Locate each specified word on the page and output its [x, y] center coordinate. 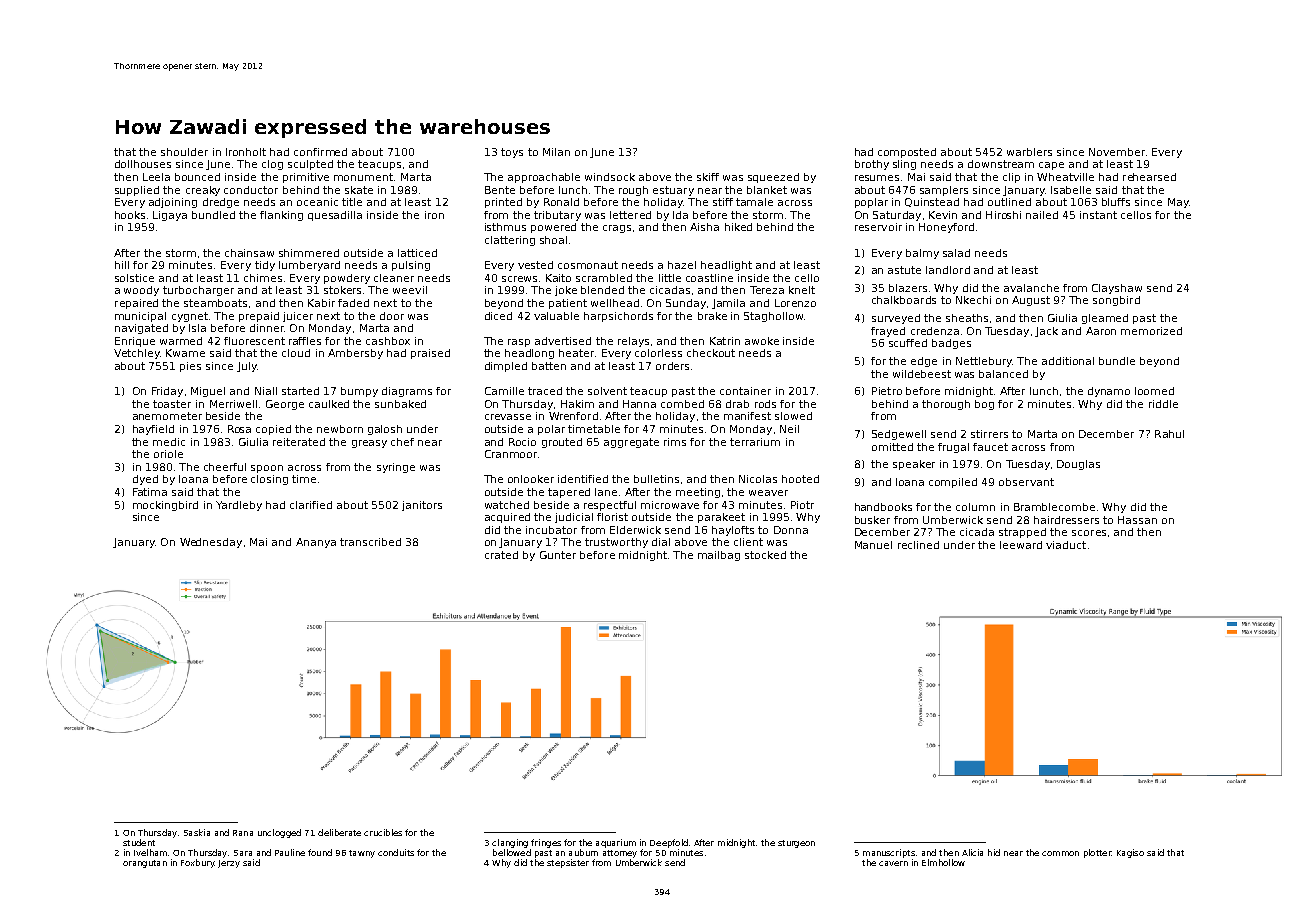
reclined [918, 545]
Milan [556, 152]
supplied [137, 191]
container [745, 391]
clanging [510, 843]
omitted [892, 447]
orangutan [145, 864]
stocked [765, 555]
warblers [1029, 152]
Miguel [208, 392]
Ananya [316, 543]
